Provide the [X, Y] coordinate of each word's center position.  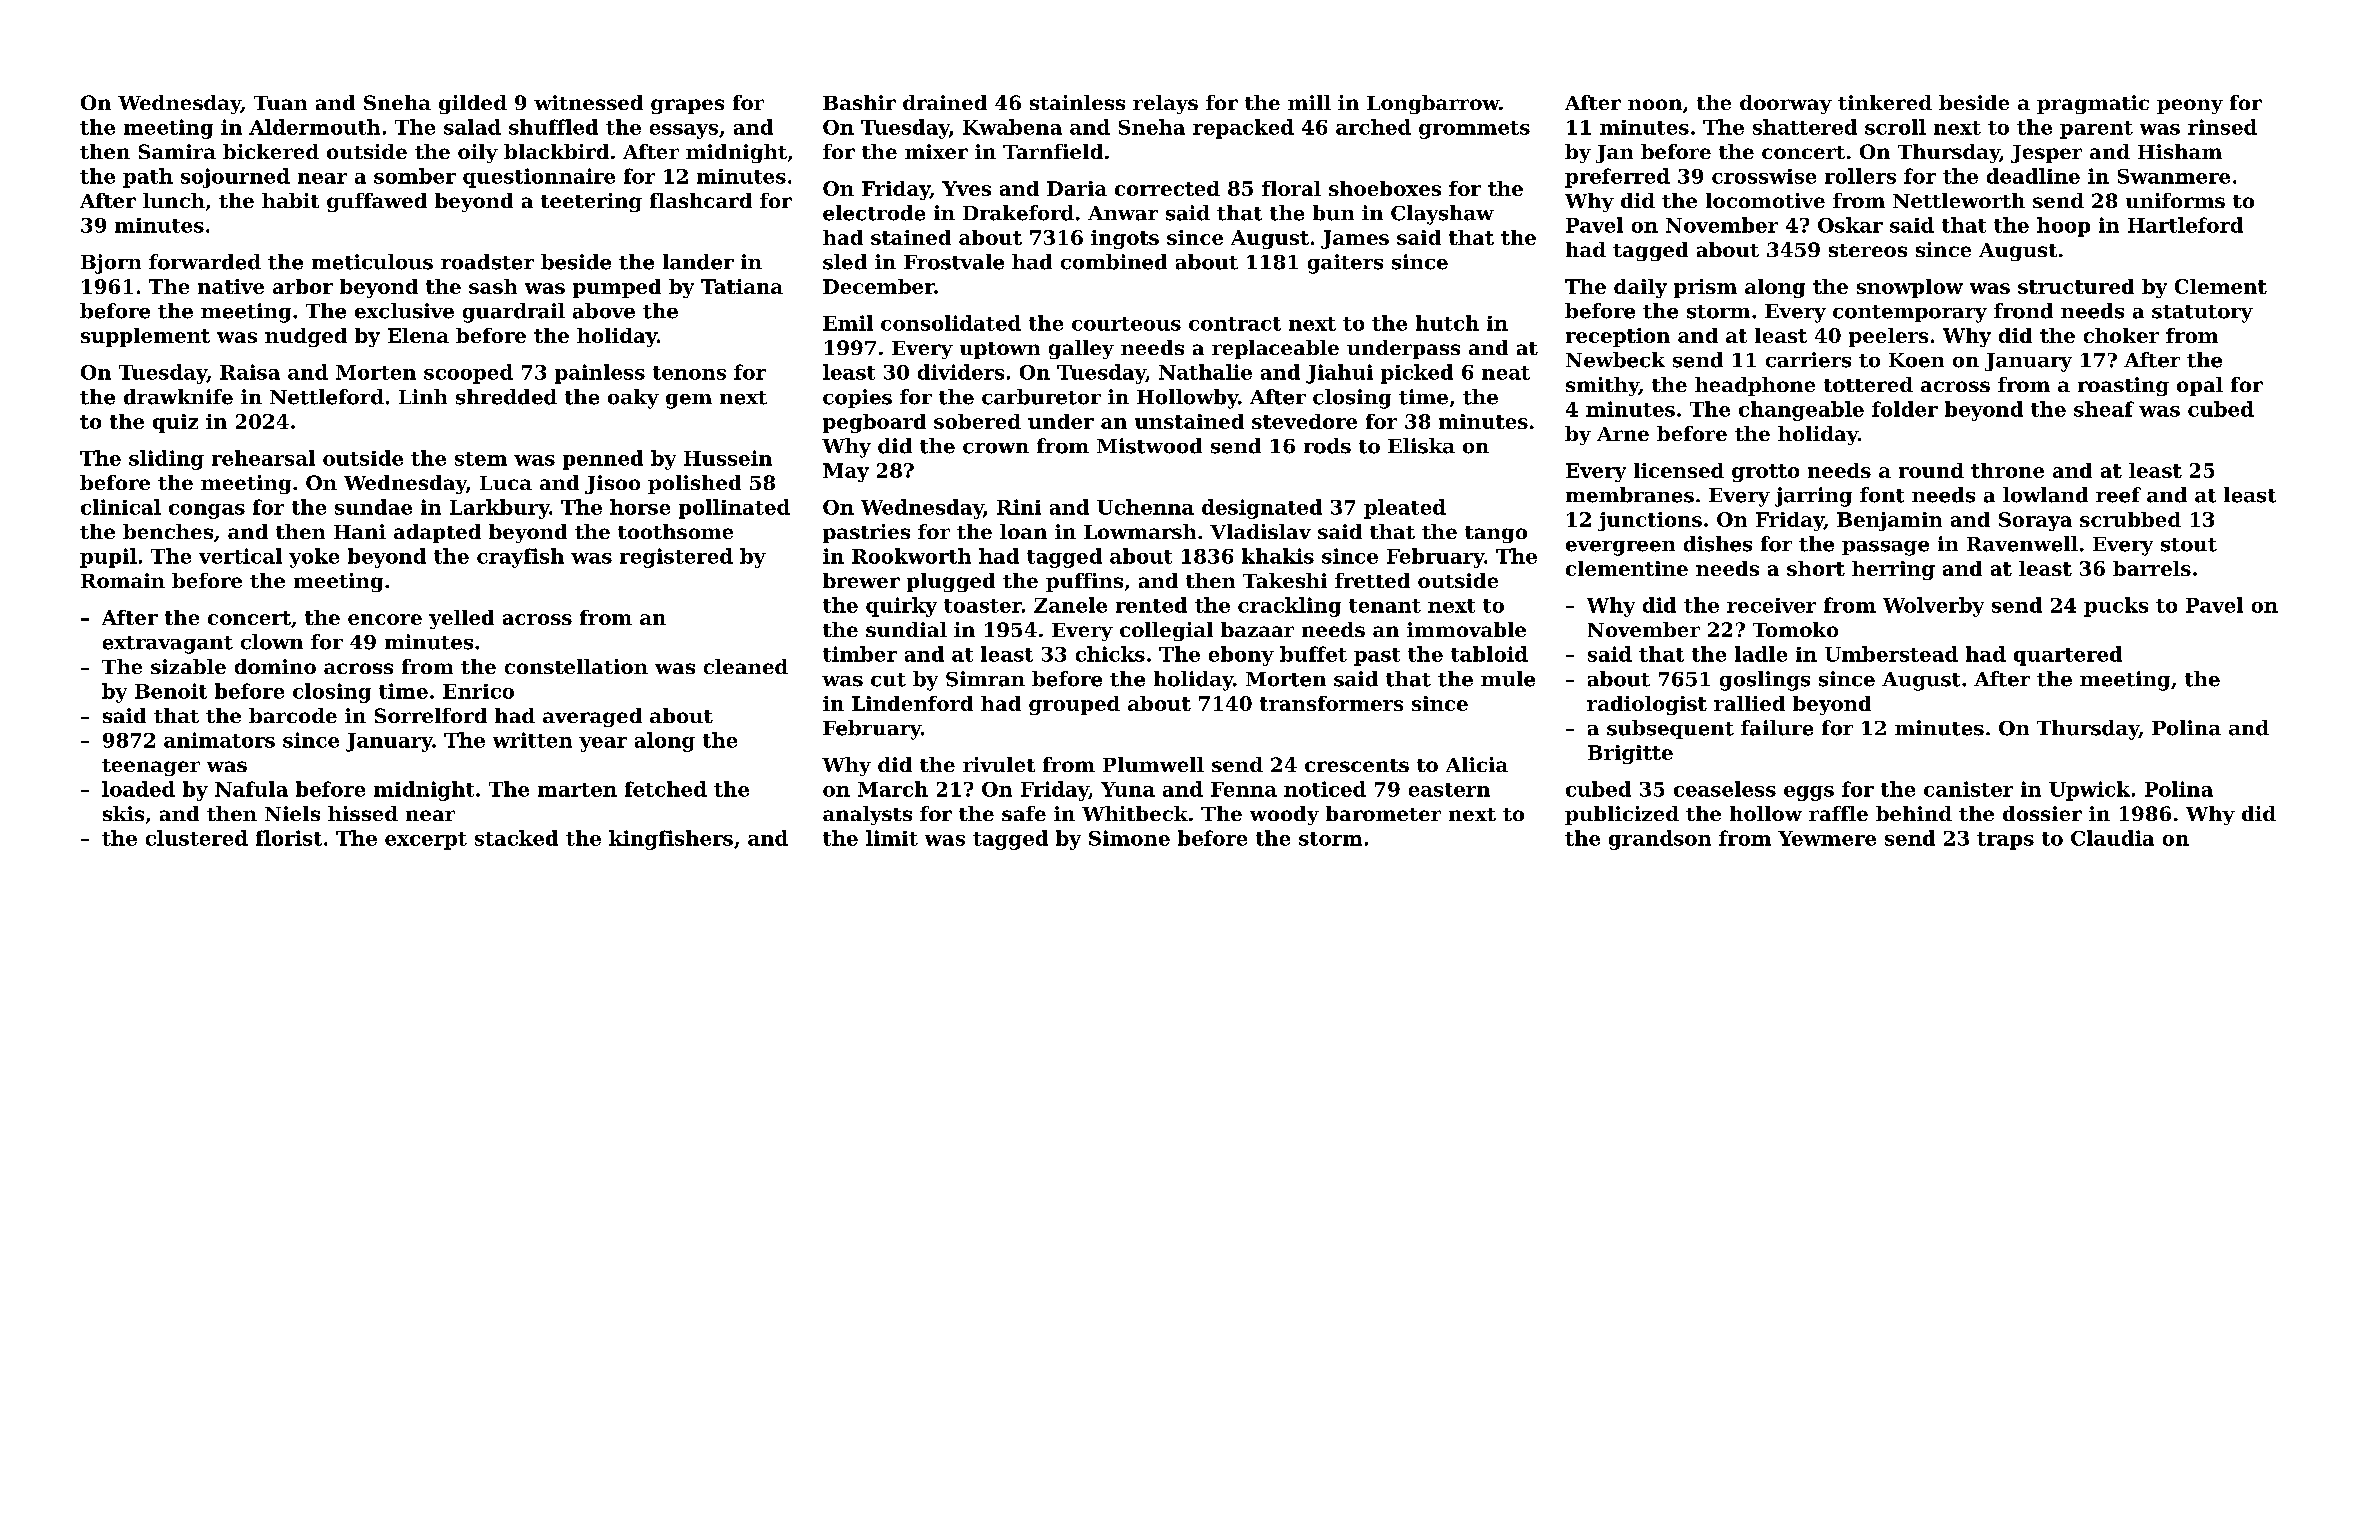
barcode [293, 715]
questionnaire [539, 178]
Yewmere [1827, 838]
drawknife [178, 397]
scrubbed [2130, 519]
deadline [2033, 176]
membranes [1630, 495]
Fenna [1244, 789]
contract [1235, 324]
